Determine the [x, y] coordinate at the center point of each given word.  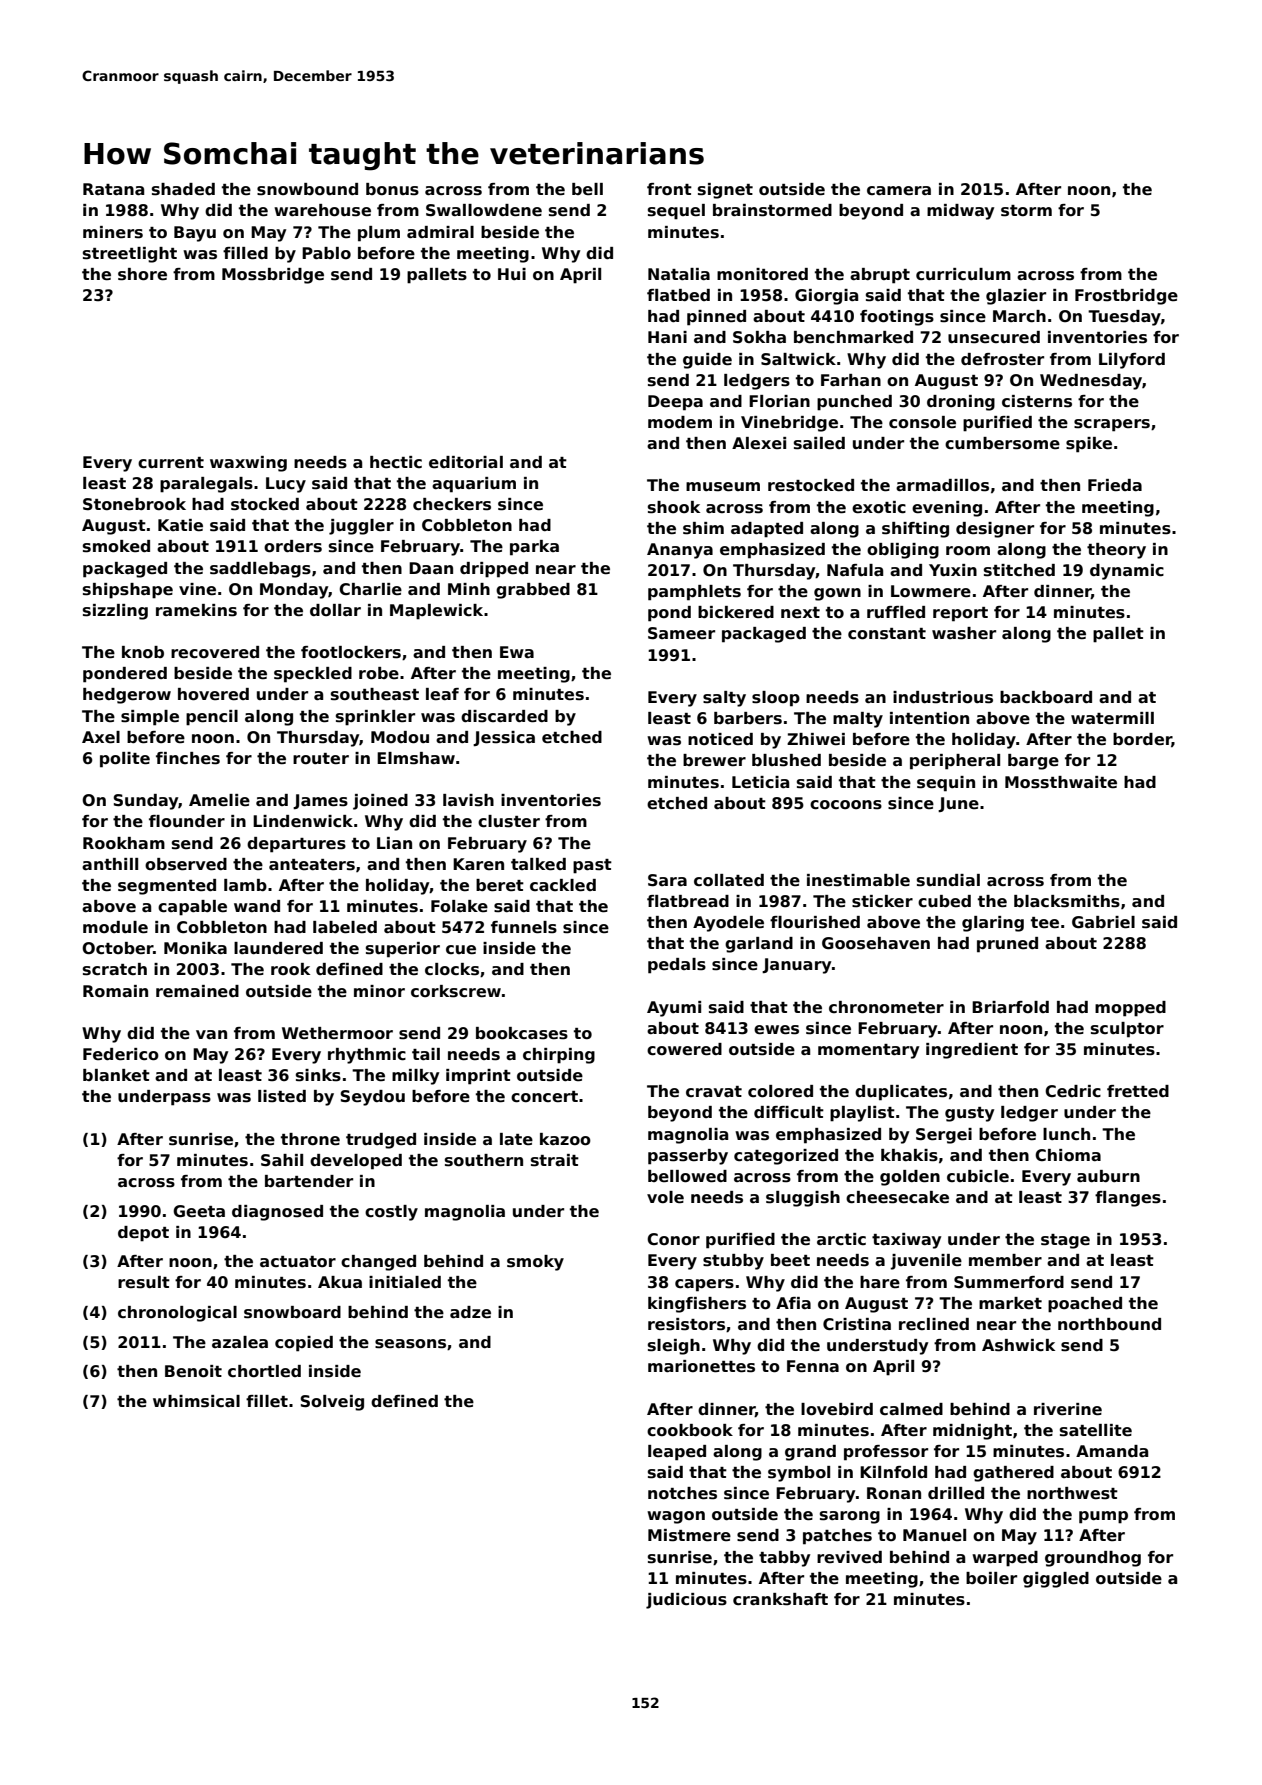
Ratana [113, 189]
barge [1033, 762]
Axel [101, 737]
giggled [1056, 1580]
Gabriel [1103, 922]
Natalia [679, 274]
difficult [789, 1112]
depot [143, 1234]
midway [960, 212]
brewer [714, 760]
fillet [267, 1401]
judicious [686, 1601]
